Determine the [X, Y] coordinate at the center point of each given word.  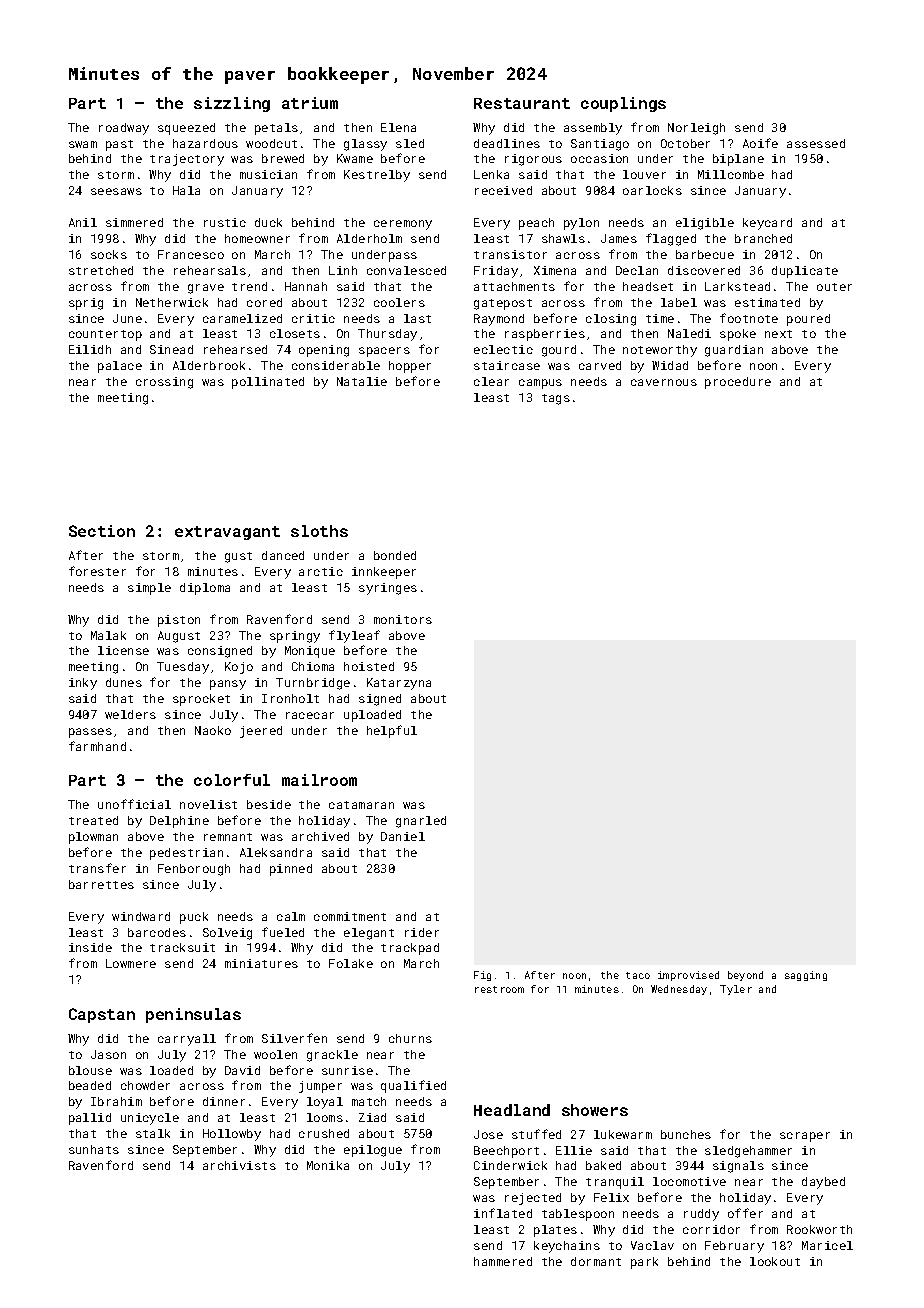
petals [276, 129]
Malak [108, 635]
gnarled [421, 822]
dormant [596, 1261]
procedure [738, 383]
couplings [623, 104]
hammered [503, 1261]
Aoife [760, 143]
